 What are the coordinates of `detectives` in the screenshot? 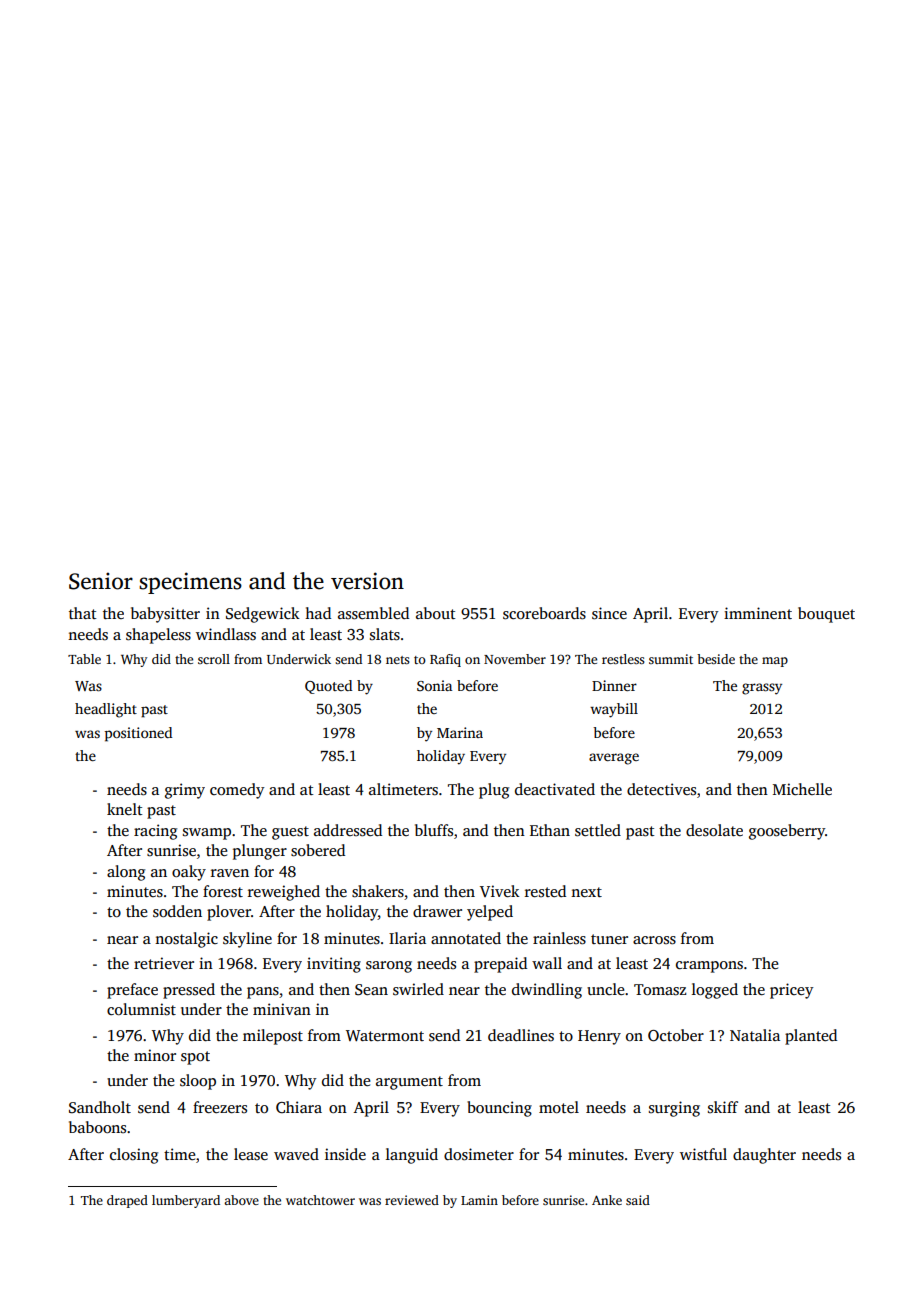 It's located at (661, 789).
